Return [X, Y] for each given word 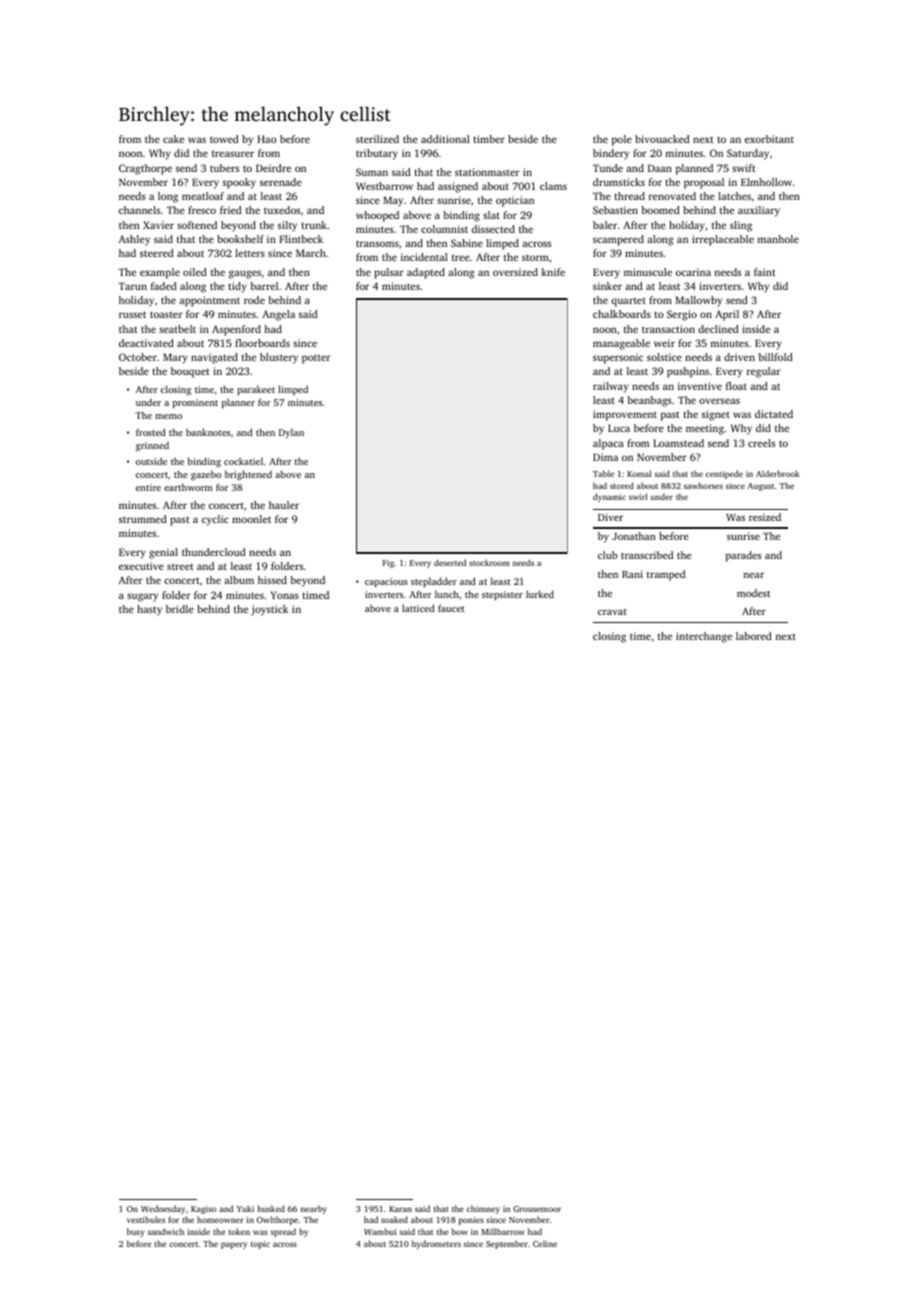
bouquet [190, 372]
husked [271, 1208]
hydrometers [436, 1244]
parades [744, 556]
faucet [451, 608]
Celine [545, 1243]
